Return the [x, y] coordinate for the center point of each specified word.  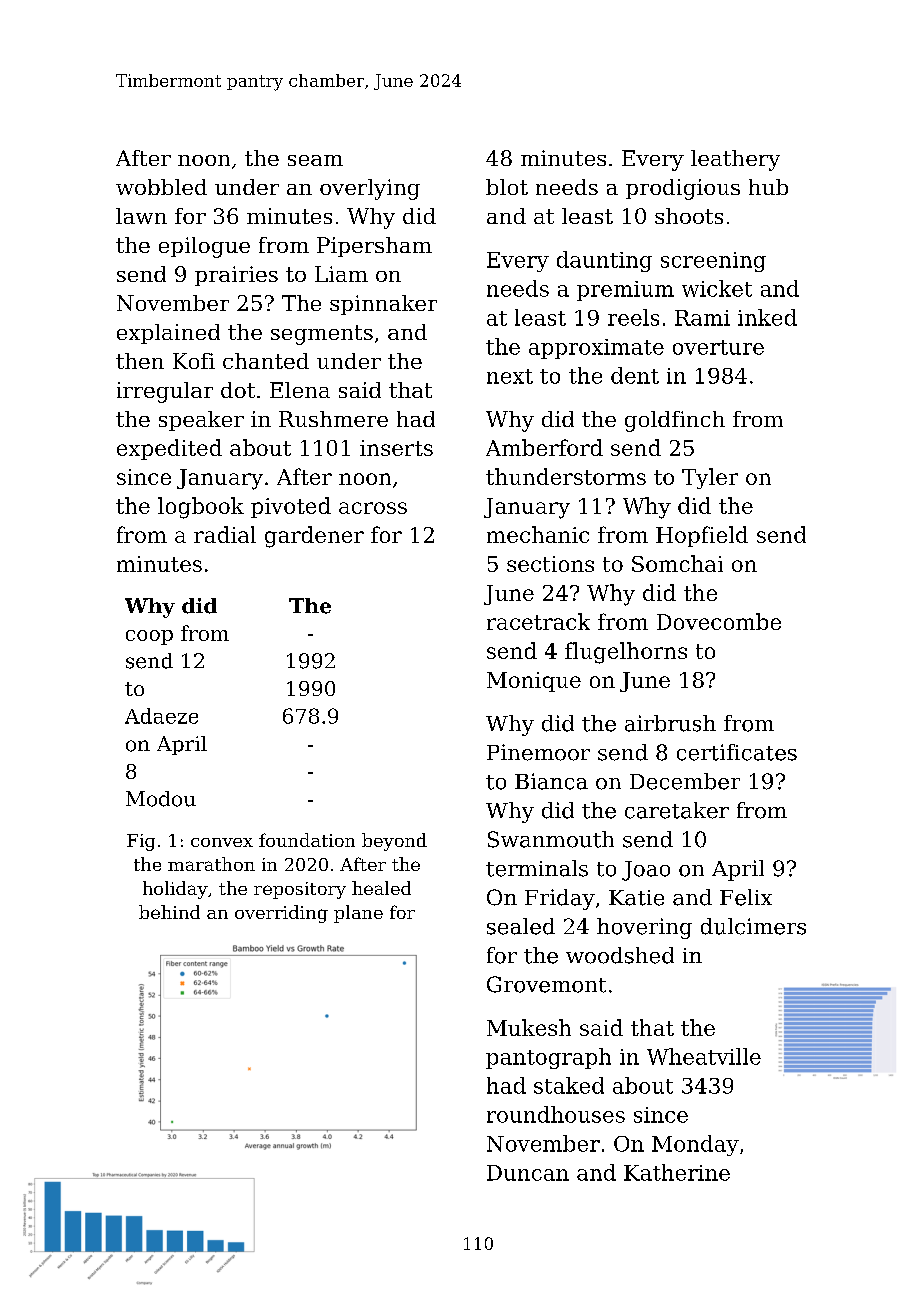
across [373, 508]
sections [550, 564]
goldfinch [675, 421]
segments [322, 335]
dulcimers [753, 926]
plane [358, 914]
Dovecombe [719, 621]
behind [169, 912]
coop [149, 637]
